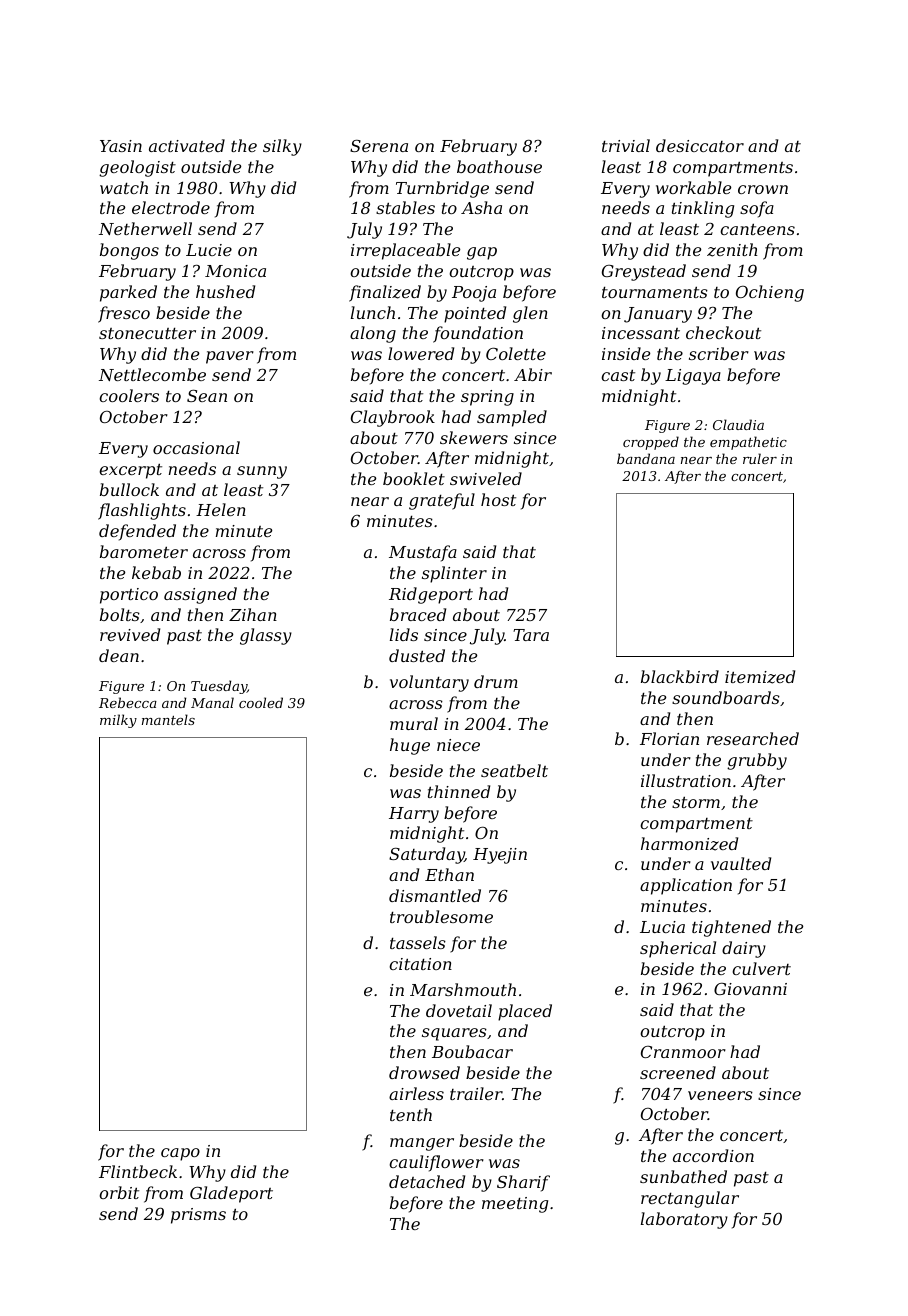  I want to click on capo, so click(180, 1154).
